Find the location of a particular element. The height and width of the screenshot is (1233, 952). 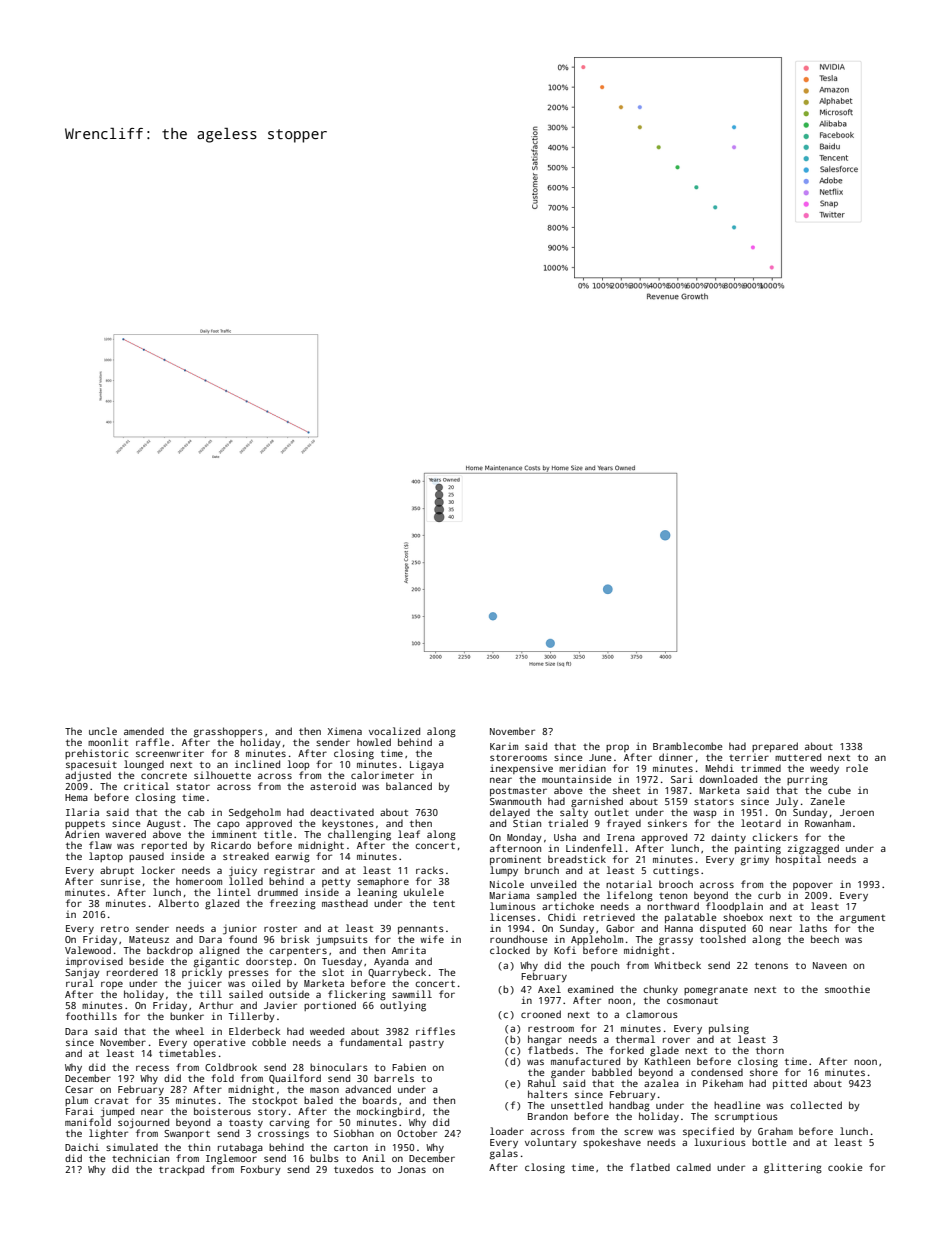

galas is located at coordinates (504, 1154).
